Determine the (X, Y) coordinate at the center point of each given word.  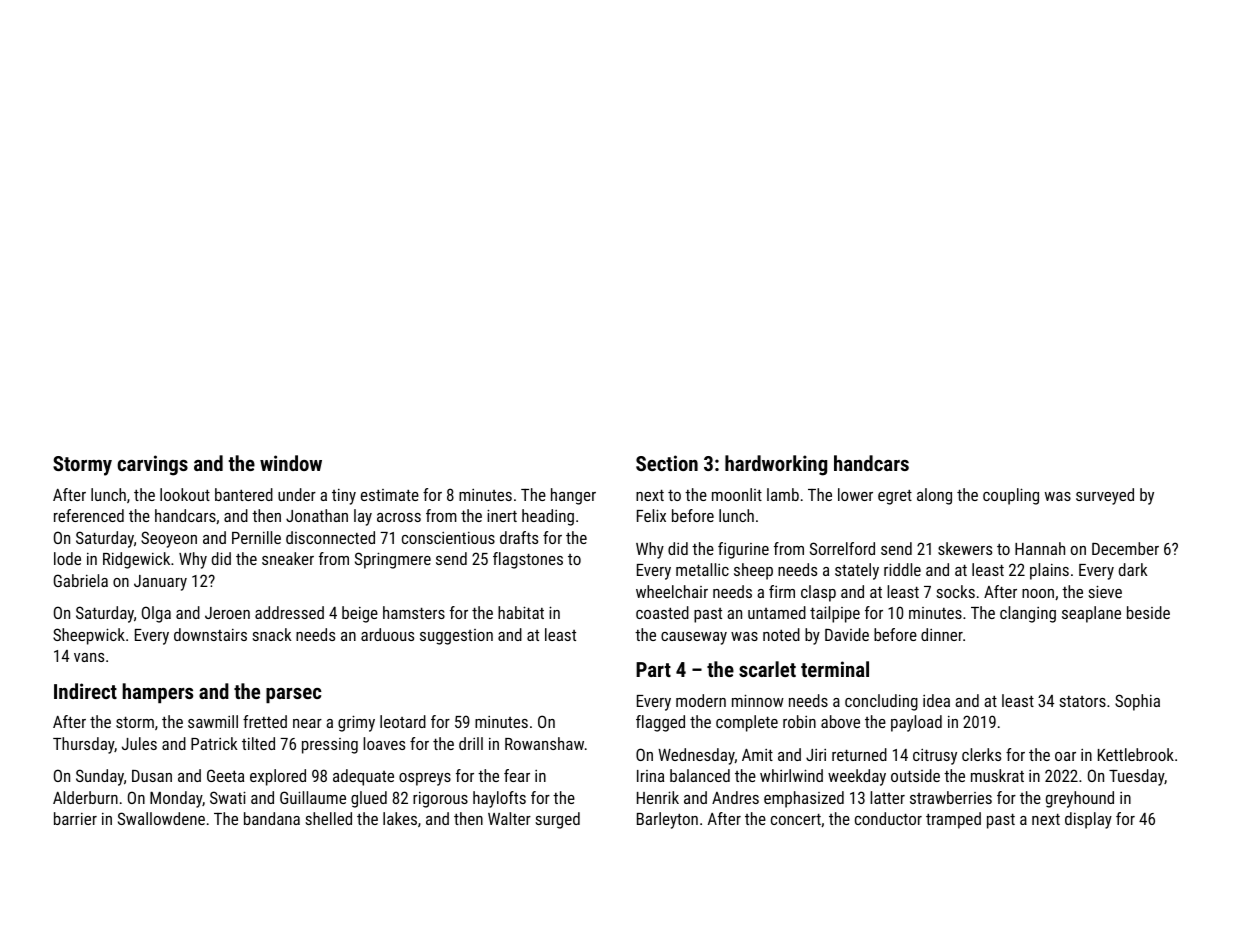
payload (916, 723)
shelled (328, 818)
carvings (152, 465)
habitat (521, 612)
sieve (1105, 591)
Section (667, 463)
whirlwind (791, 775)
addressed (289, 612)
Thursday (84, 745)
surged (557, 820)
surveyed (1105, 496)
